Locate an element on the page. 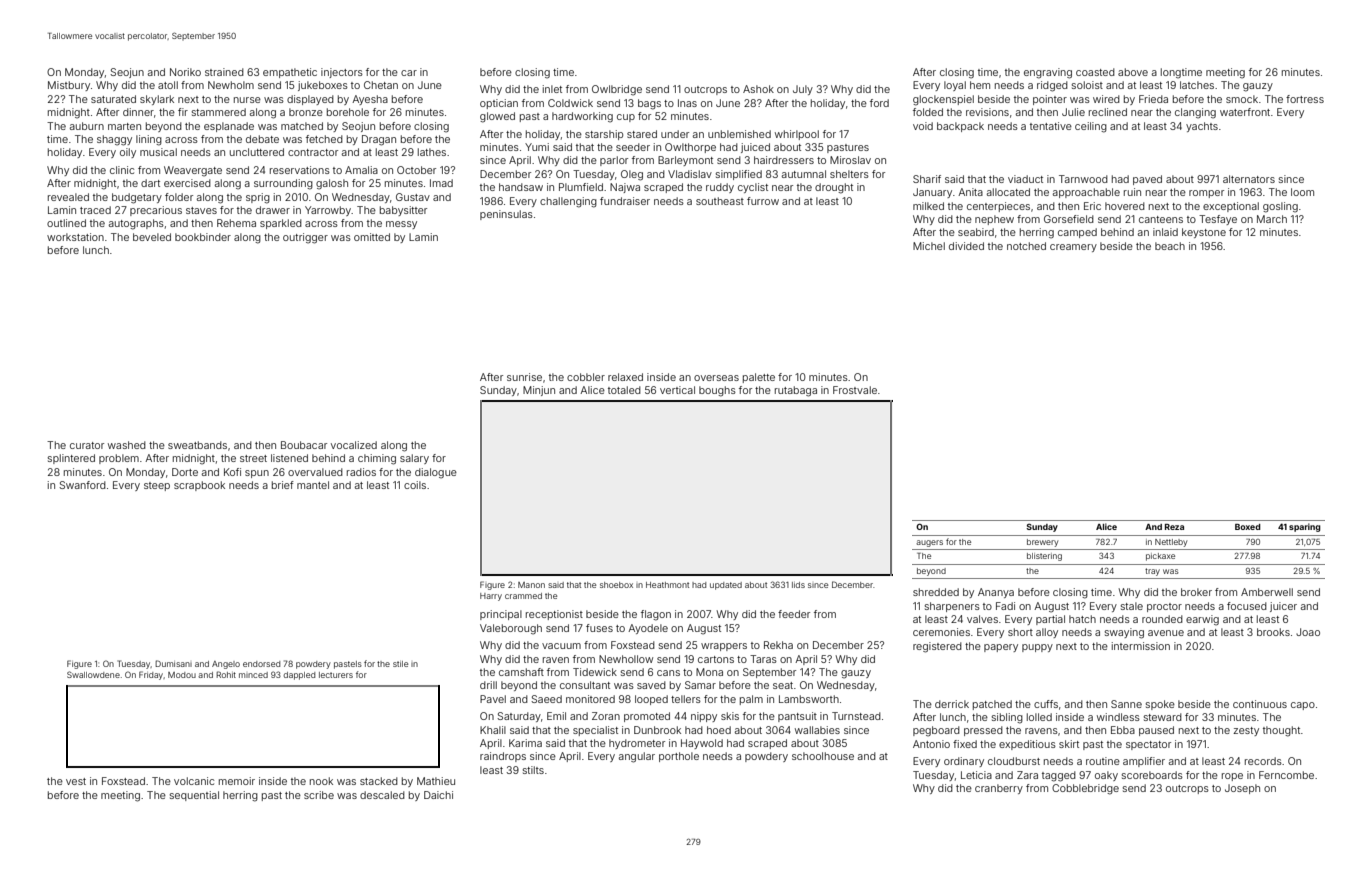 This image has width=1372, height=887. lathes is located at coordinates (432, 152).
